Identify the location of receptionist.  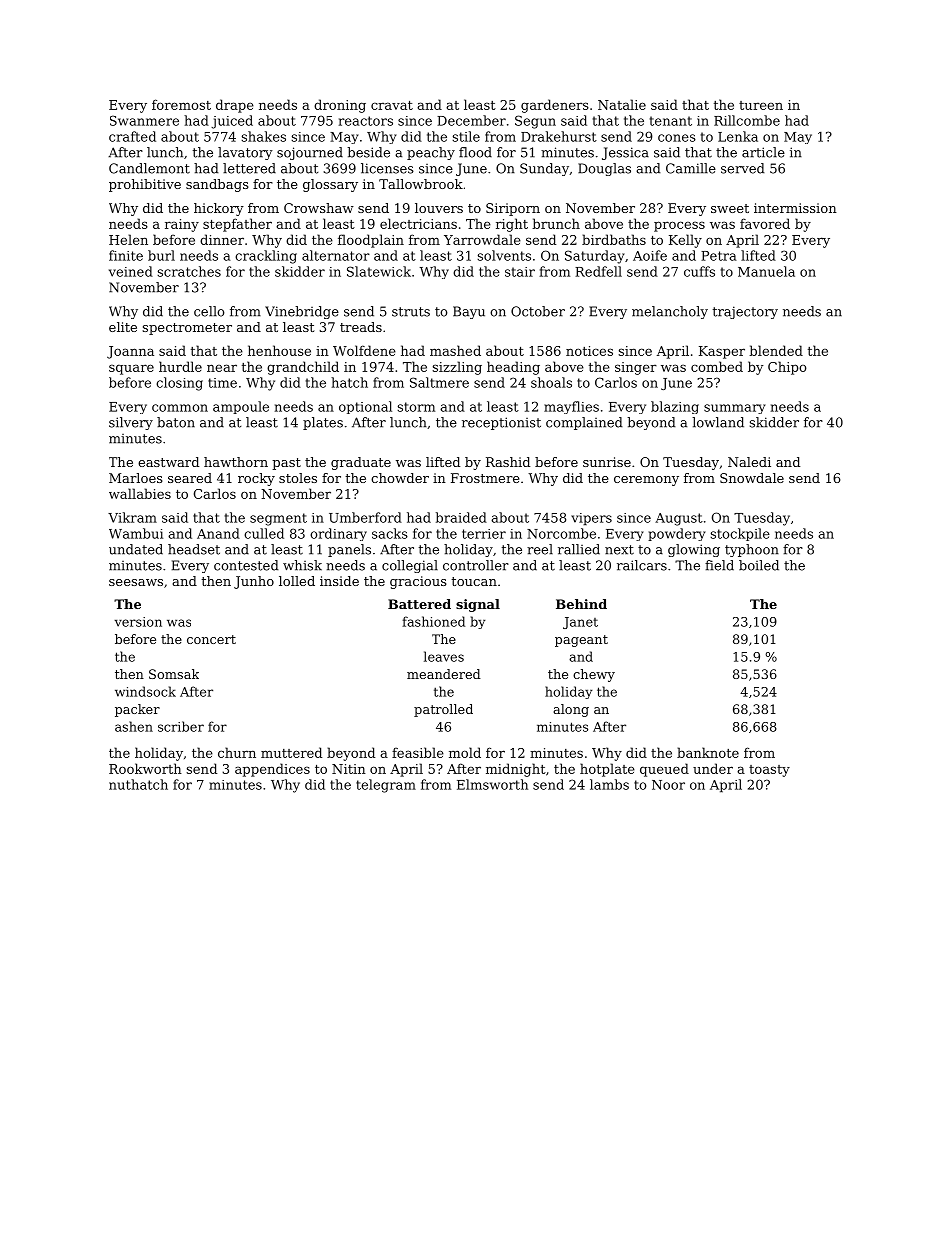
(501, 423).
